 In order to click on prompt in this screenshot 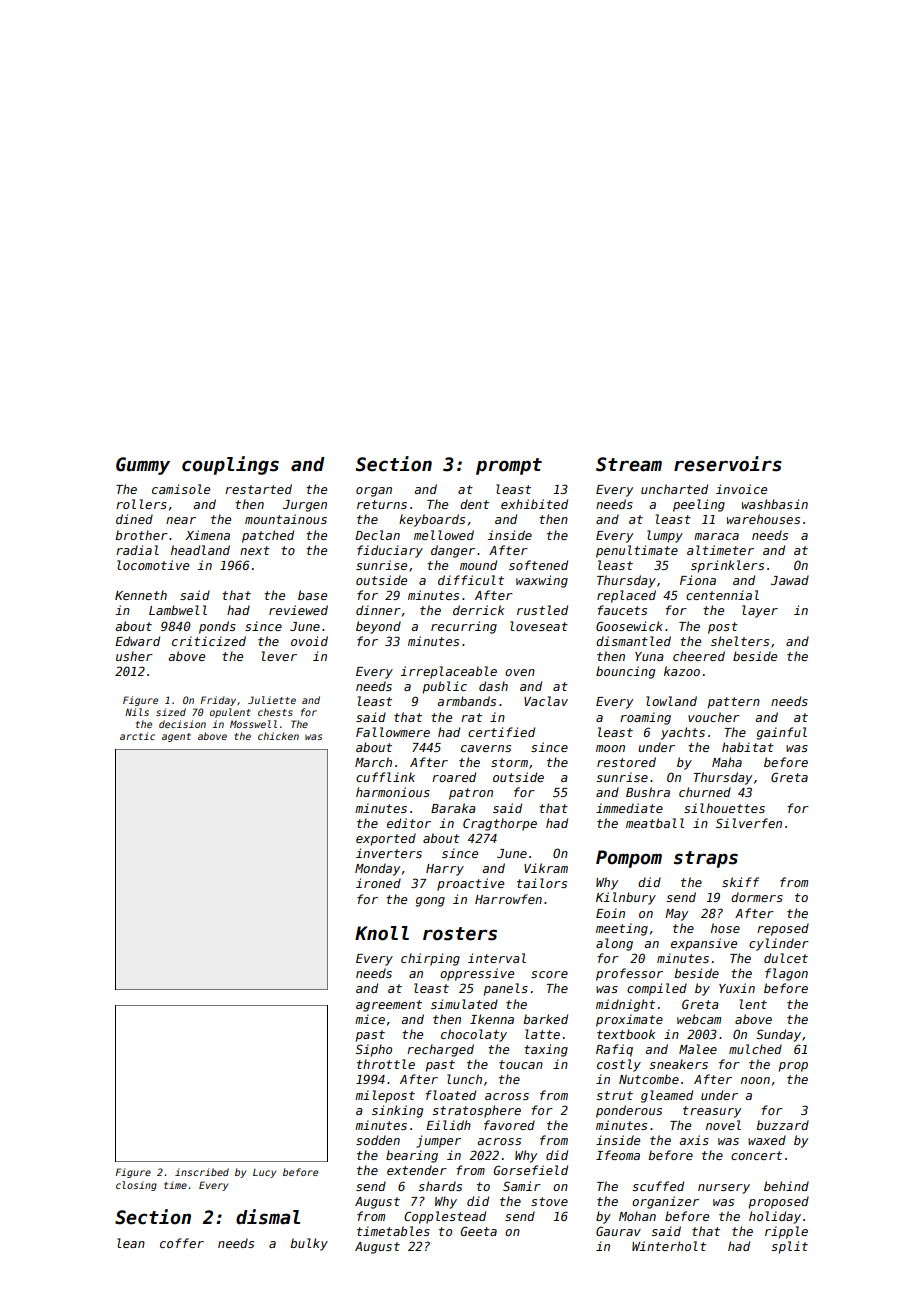, I will do `click(509, 466)`.
